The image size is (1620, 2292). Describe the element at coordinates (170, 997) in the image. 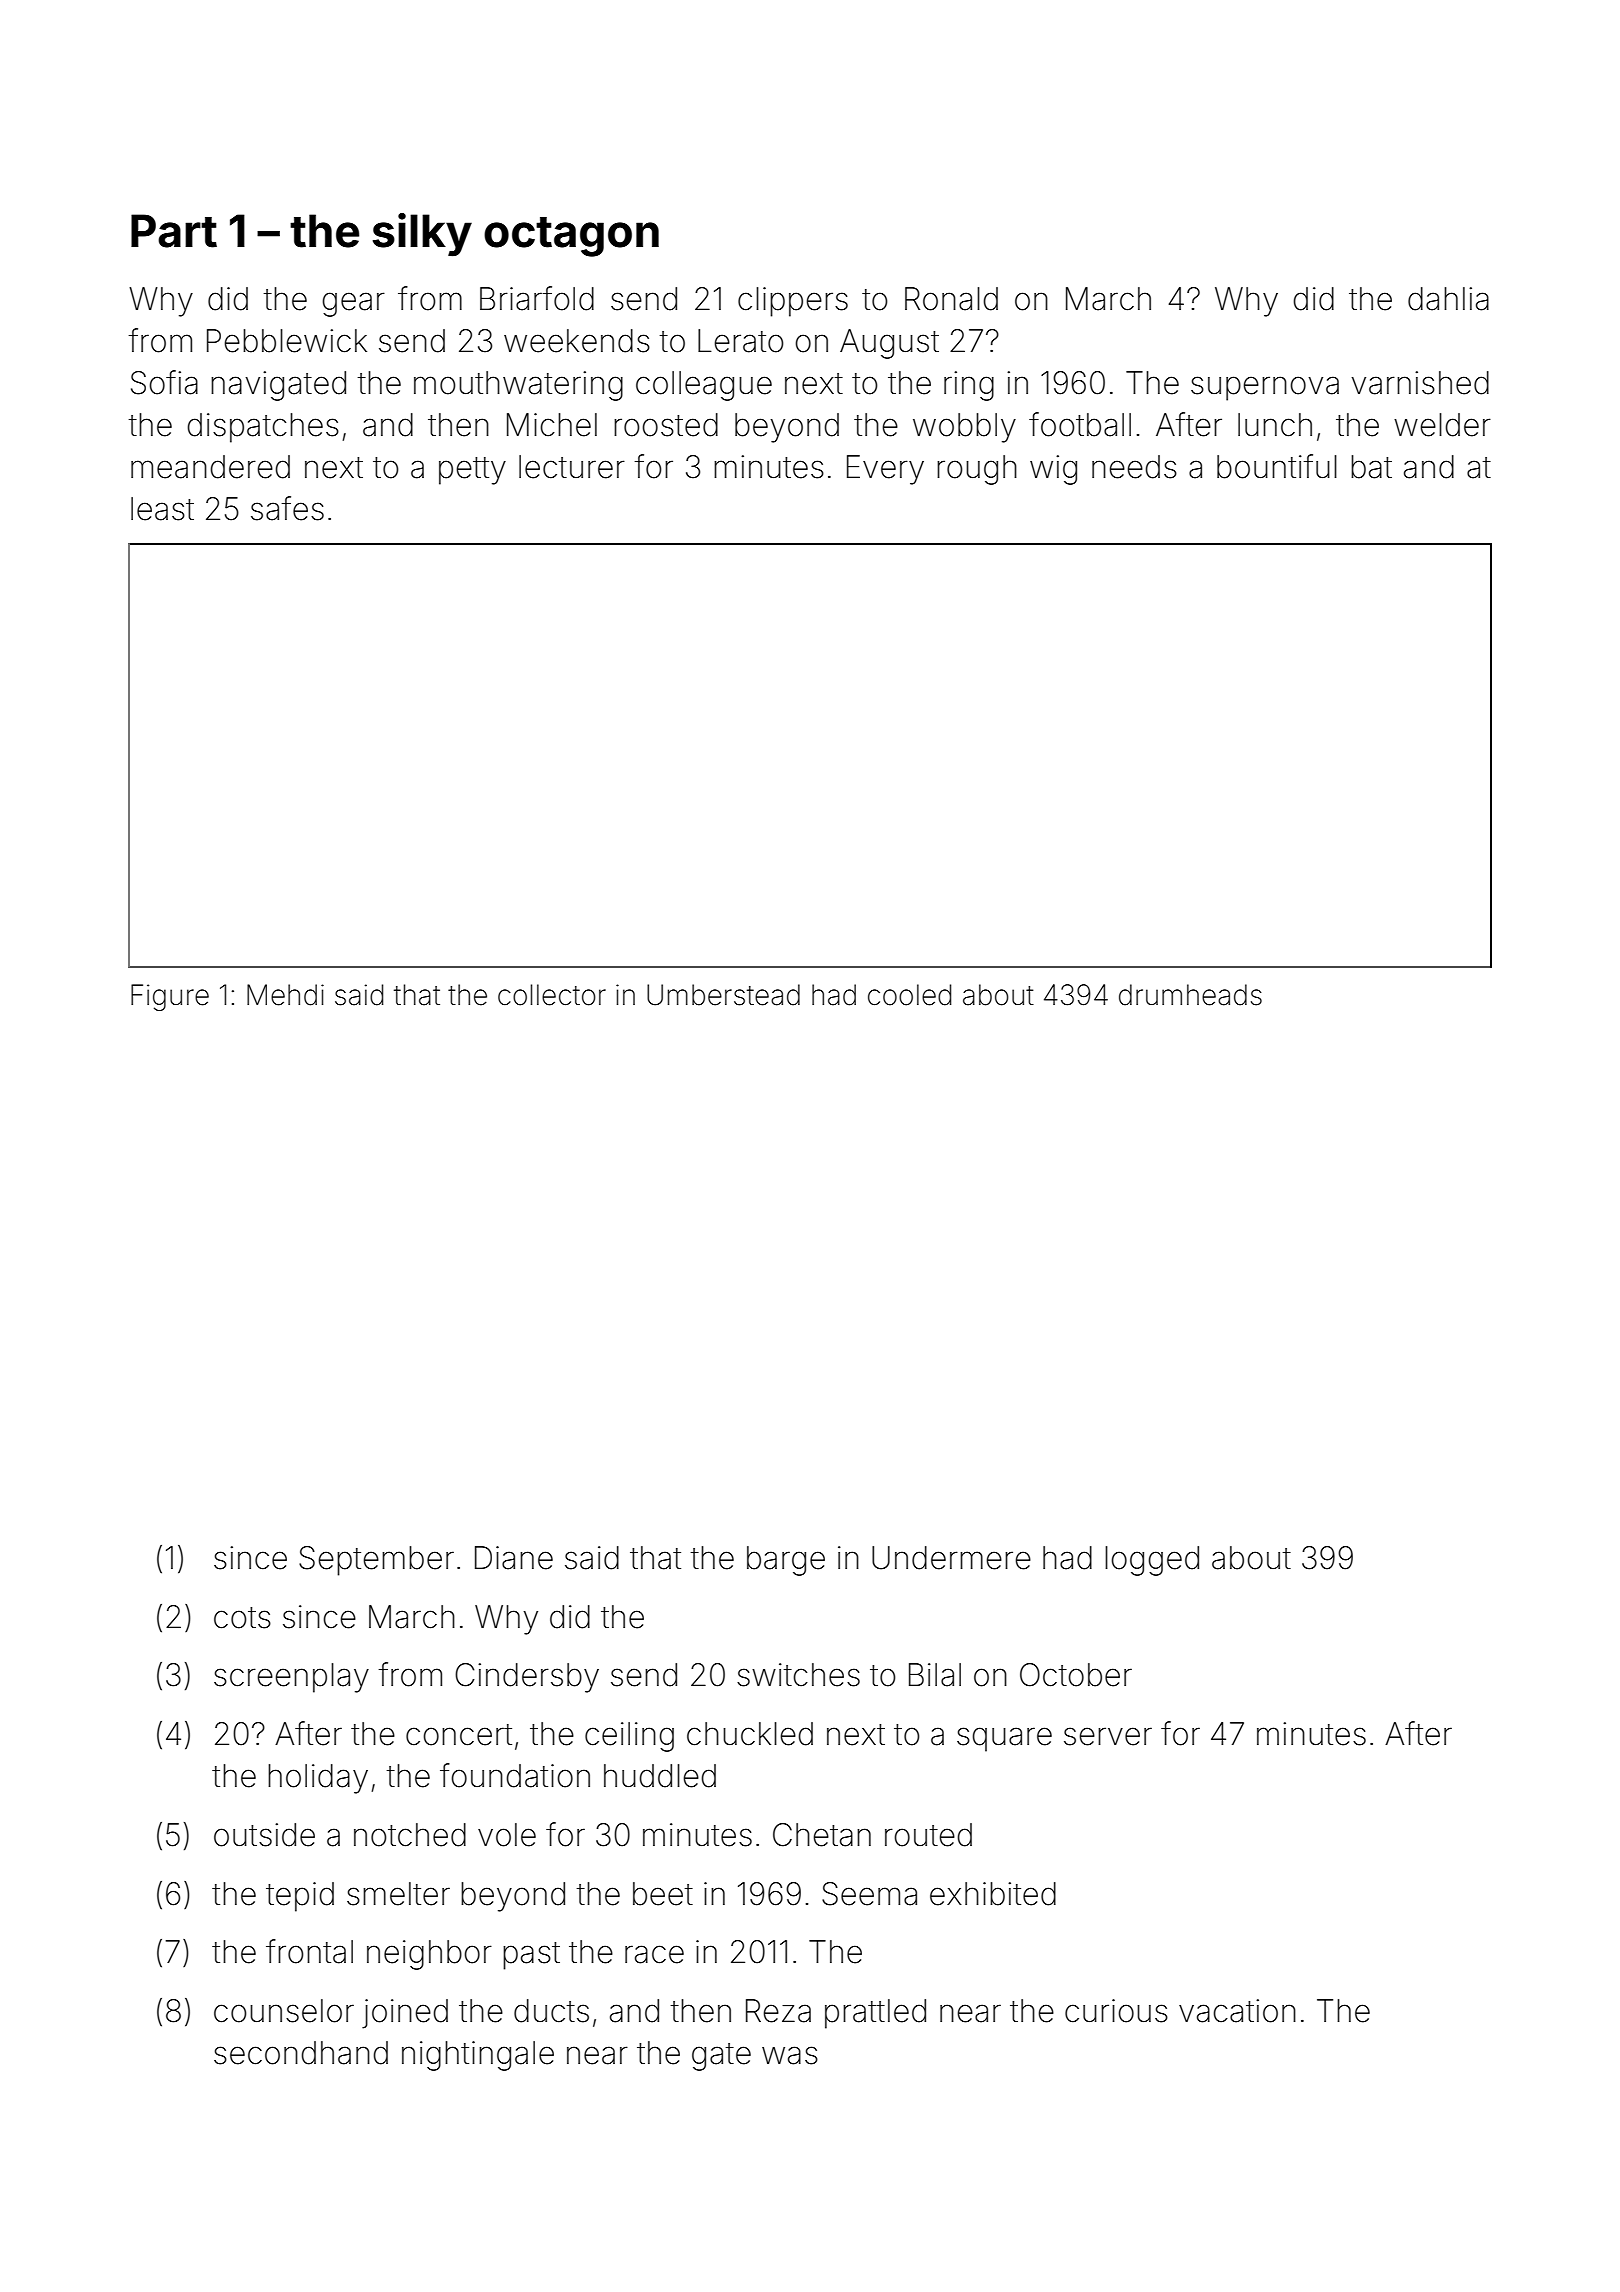

I see `Figure` at that location.
